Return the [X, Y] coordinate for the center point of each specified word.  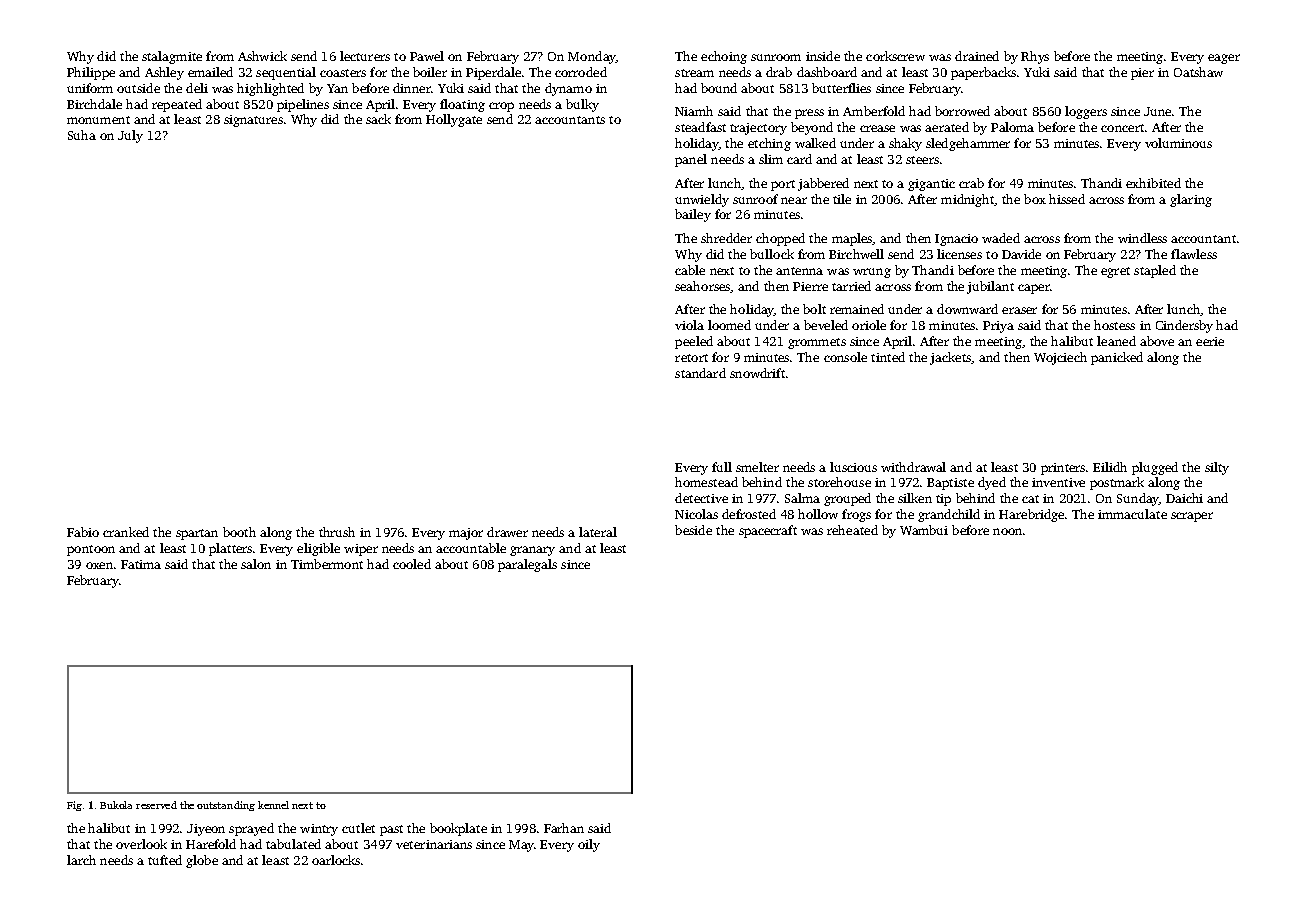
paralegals [527, 565]
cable [690, 270]
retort [691, 358]
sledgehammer [968, 144]
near [794, 200]
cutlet [358, 828]
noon [1007, 531]
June [1157, 111]
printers [1063, 469]
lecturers [365, 56]
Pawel [427, 56]
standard [700, 373]
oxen [99, 565]
